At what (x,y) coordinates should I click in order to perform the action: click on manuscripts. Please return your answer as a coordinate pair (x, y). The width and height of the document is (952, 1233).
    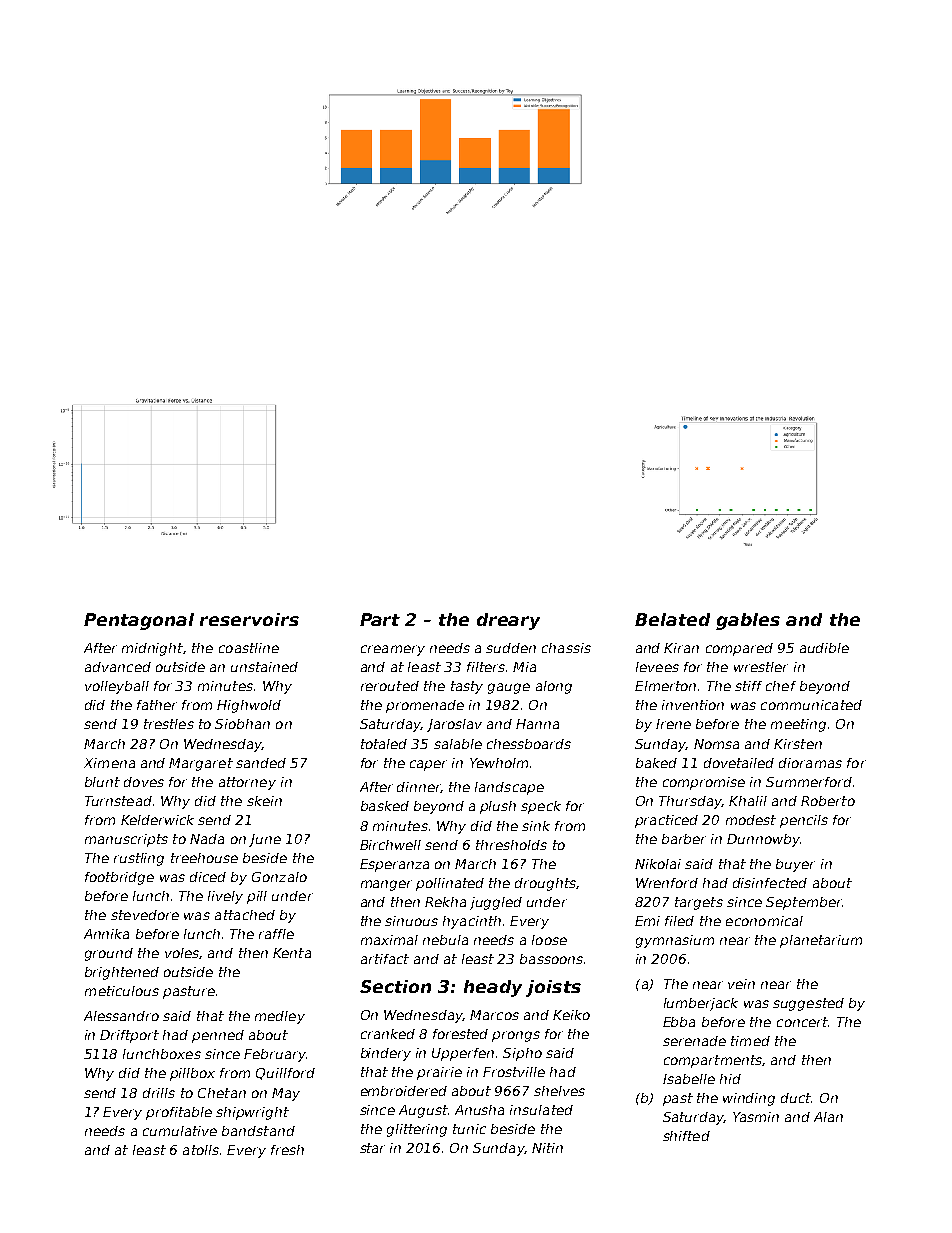
    Looking at the image, I should click on (126, 840).
